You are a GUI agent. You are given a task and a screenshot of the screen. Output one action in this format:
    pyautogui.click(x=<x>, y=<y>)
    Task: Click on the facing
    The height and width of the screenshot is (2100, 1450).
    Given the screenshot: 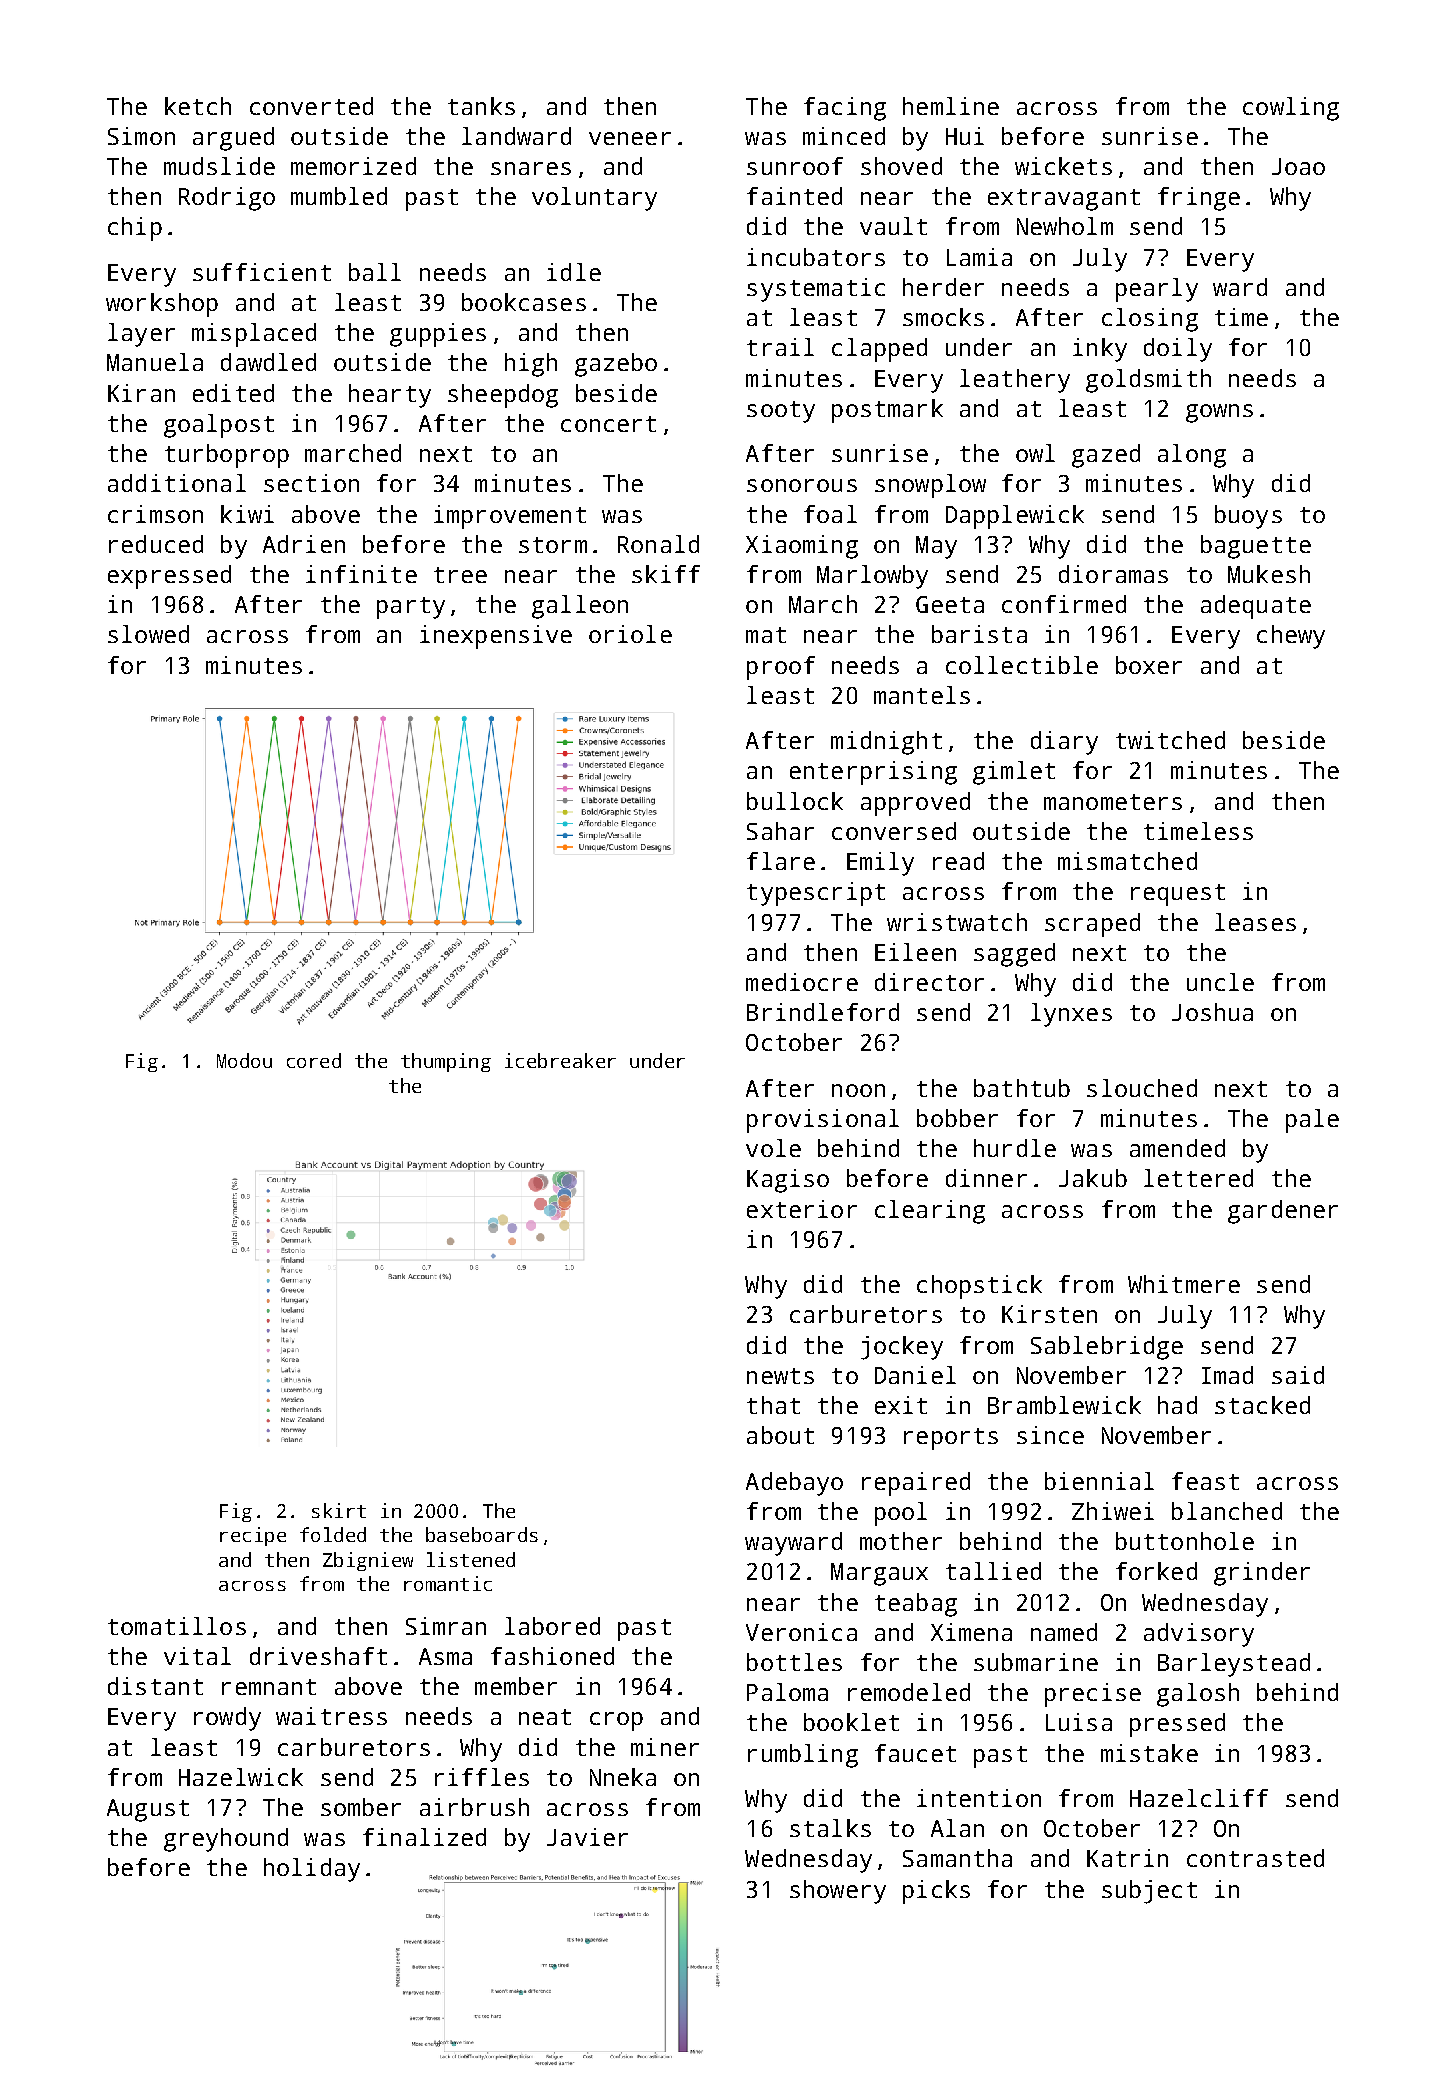 What is the action you would take?
    pyautogui.click(x=845, y=109)
